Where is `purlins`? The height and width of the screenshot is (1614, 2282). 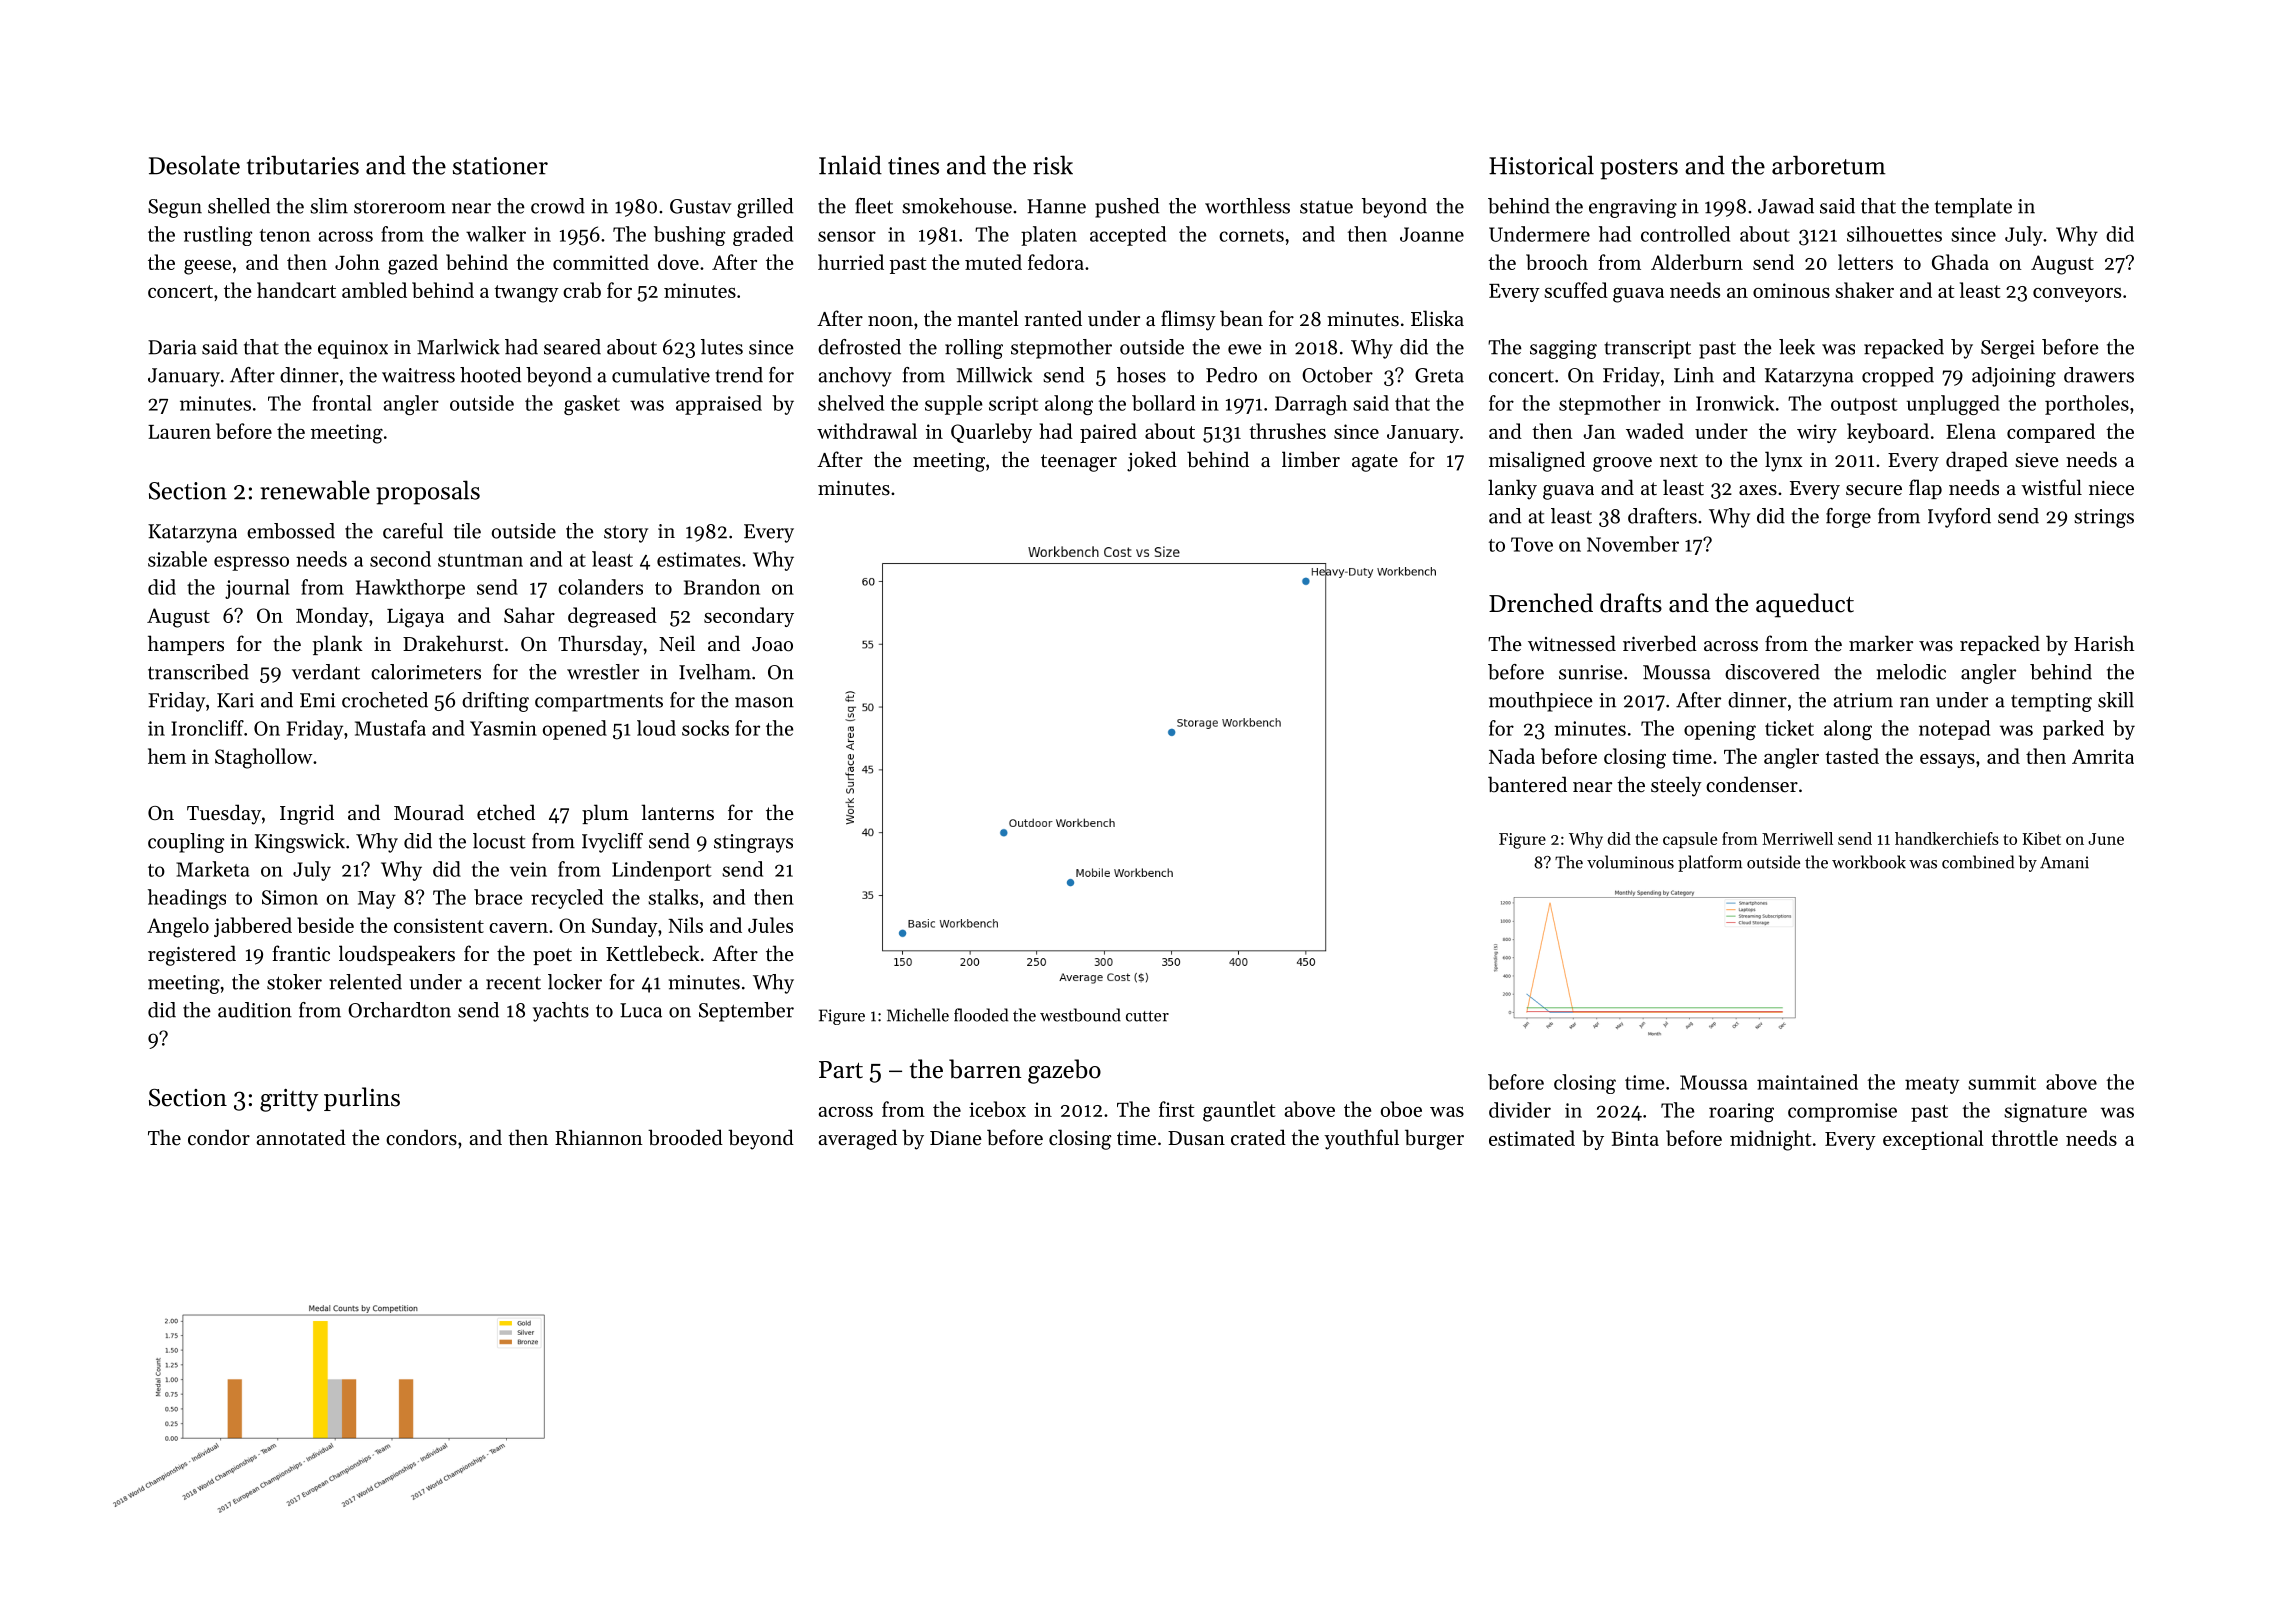 purlins is located at coordinates (362, 1099).
